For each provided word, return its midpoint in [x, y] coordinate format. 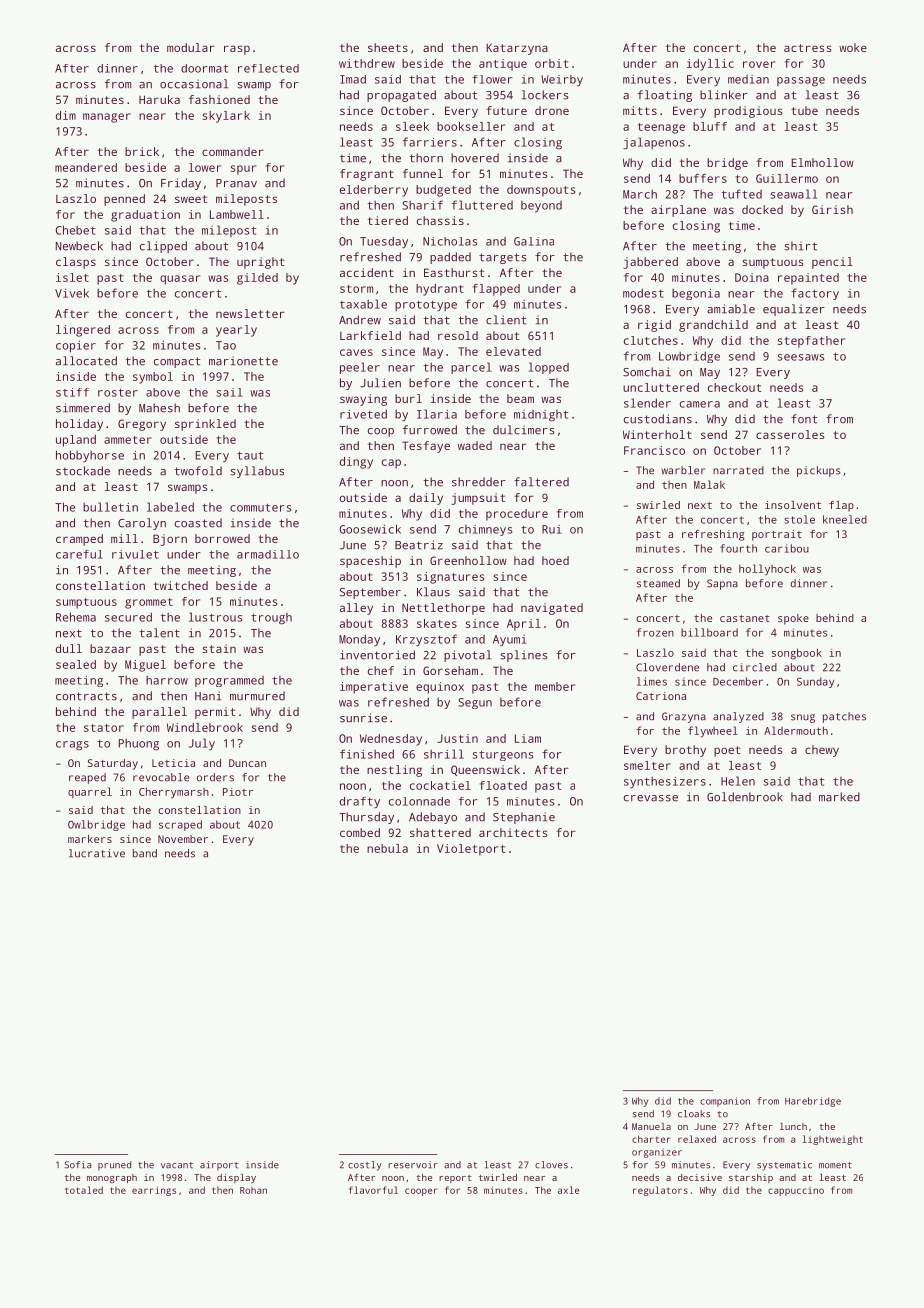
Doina [752, 277]
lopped [549, 368]
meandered [86, 167]
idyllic [710, 65]
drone [552, 110]
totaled [84, 1190]
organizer [657, 1153]
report [455, 1179]
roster [118, 393]
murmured [257, 696]
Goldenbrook [745, 797]
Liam [528, 738]
